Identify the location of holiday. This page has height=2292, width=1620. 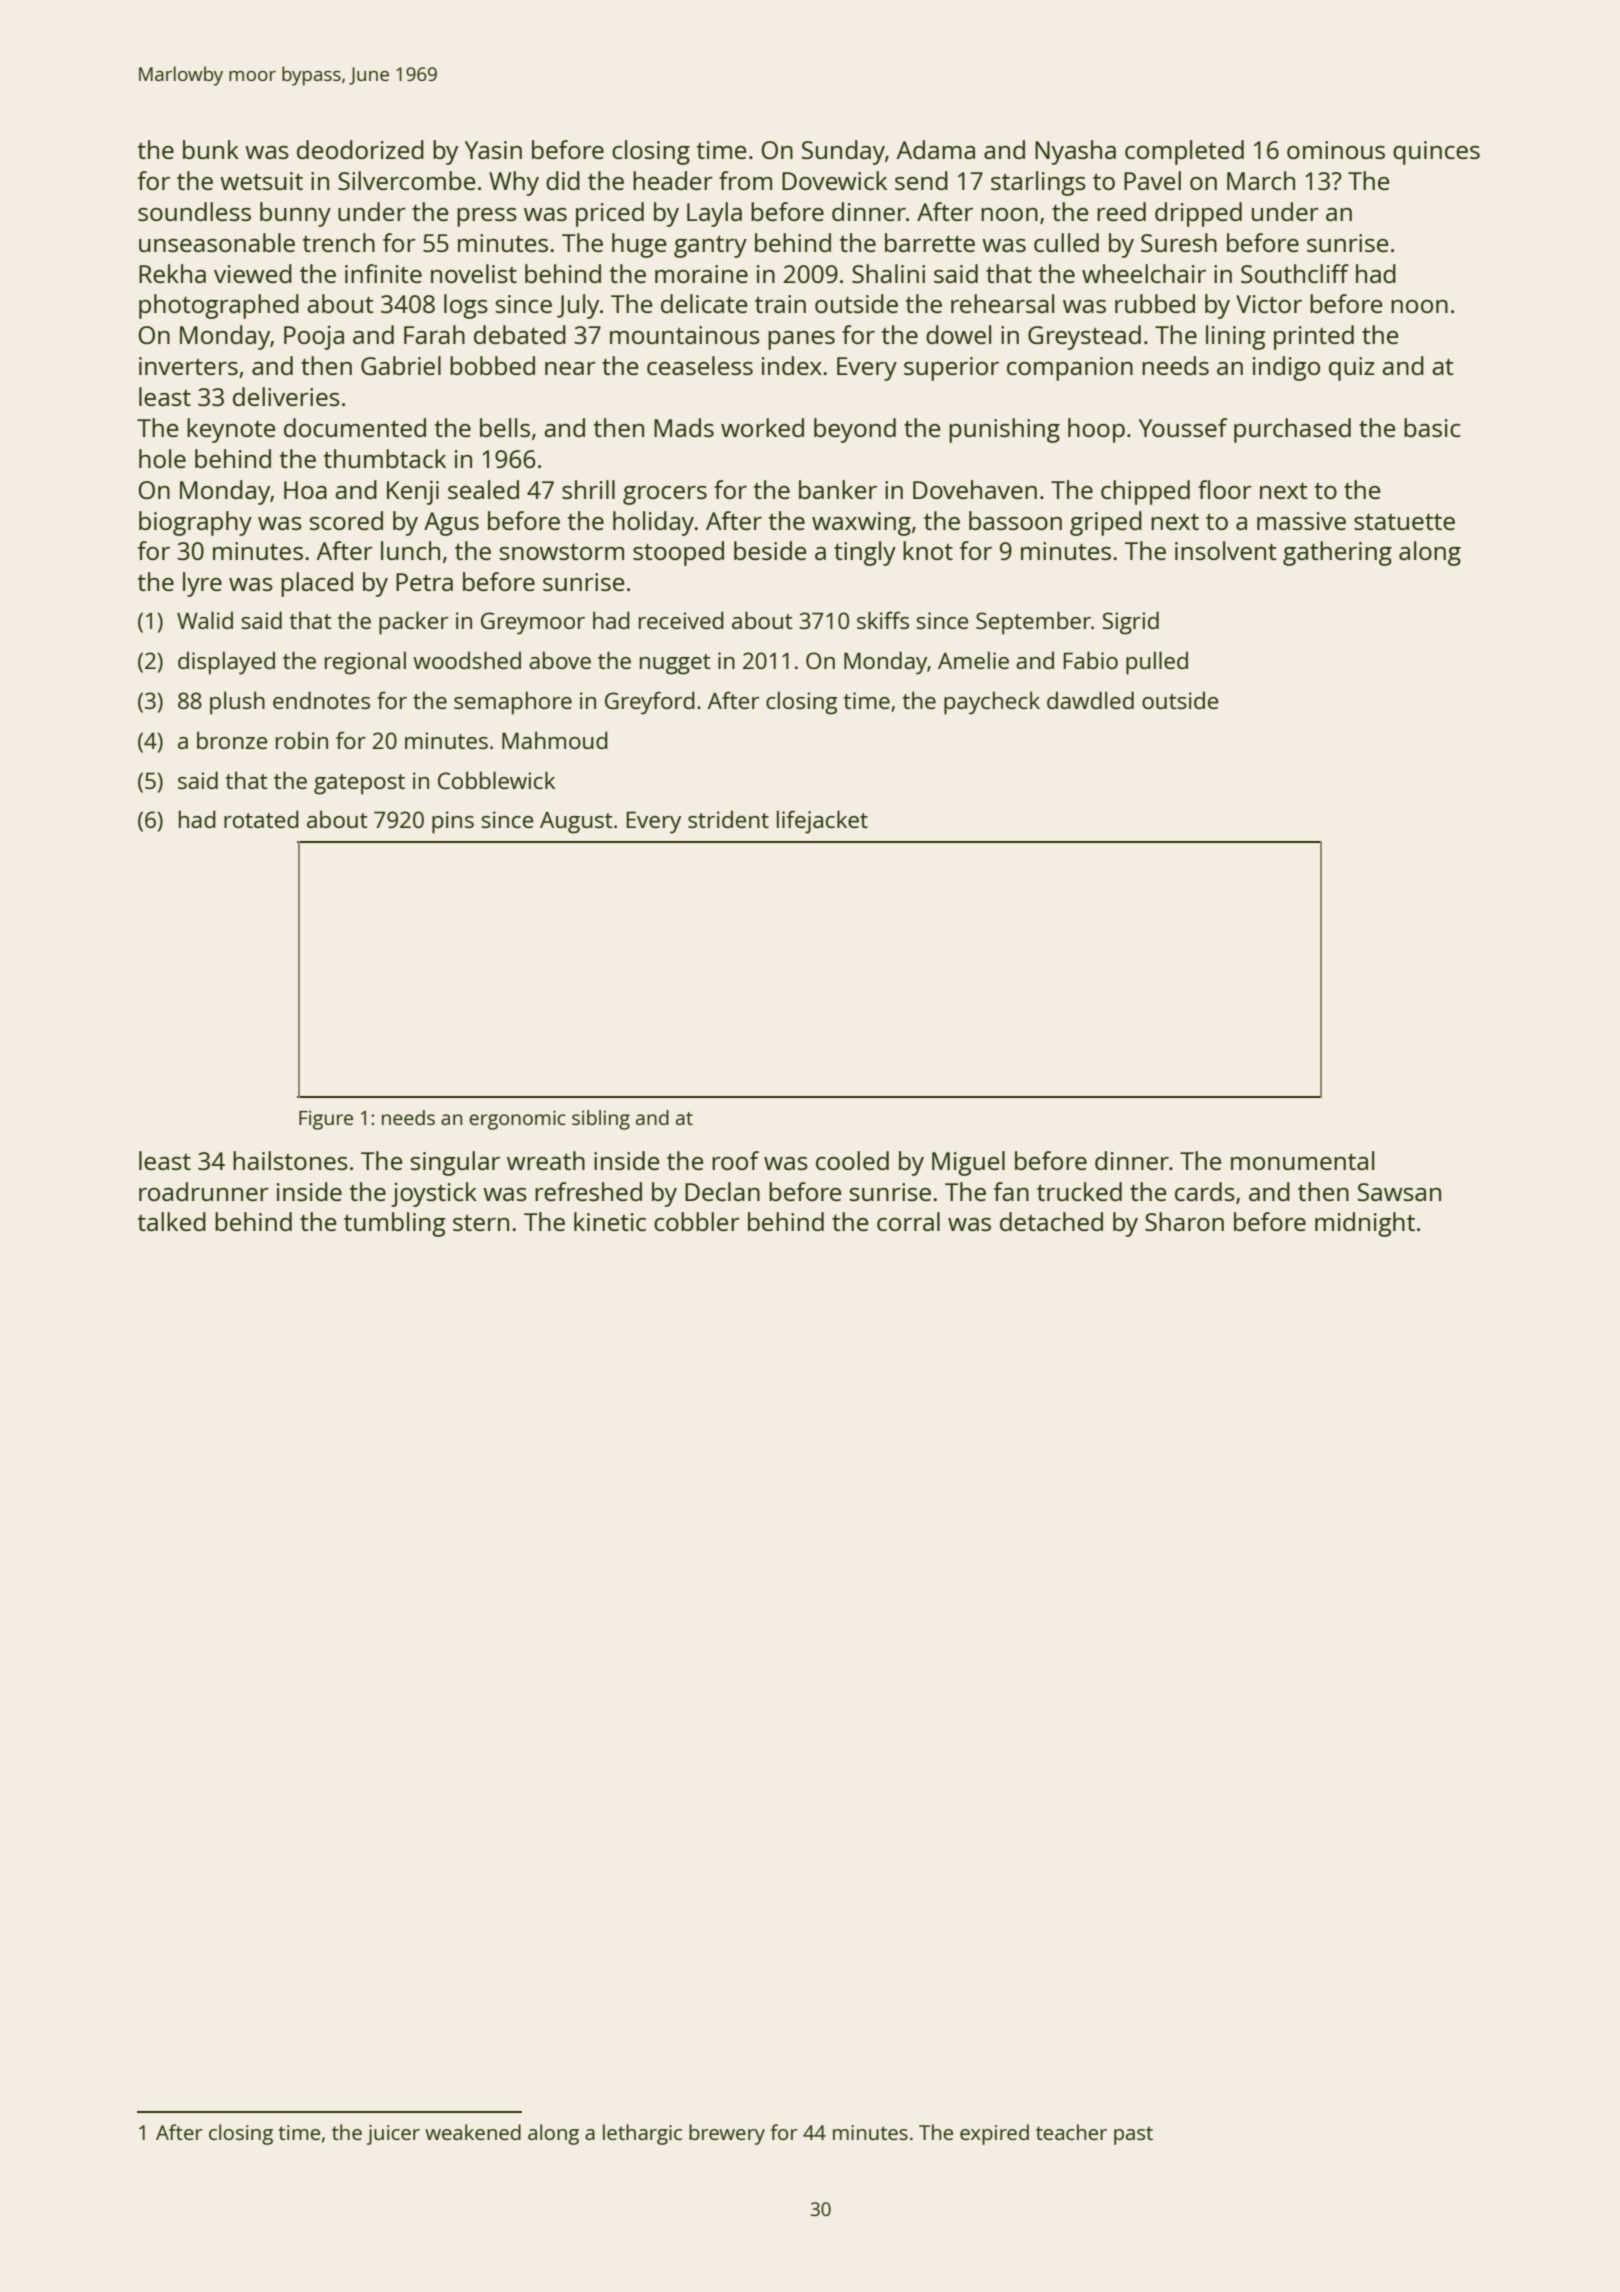
(654, 523).
